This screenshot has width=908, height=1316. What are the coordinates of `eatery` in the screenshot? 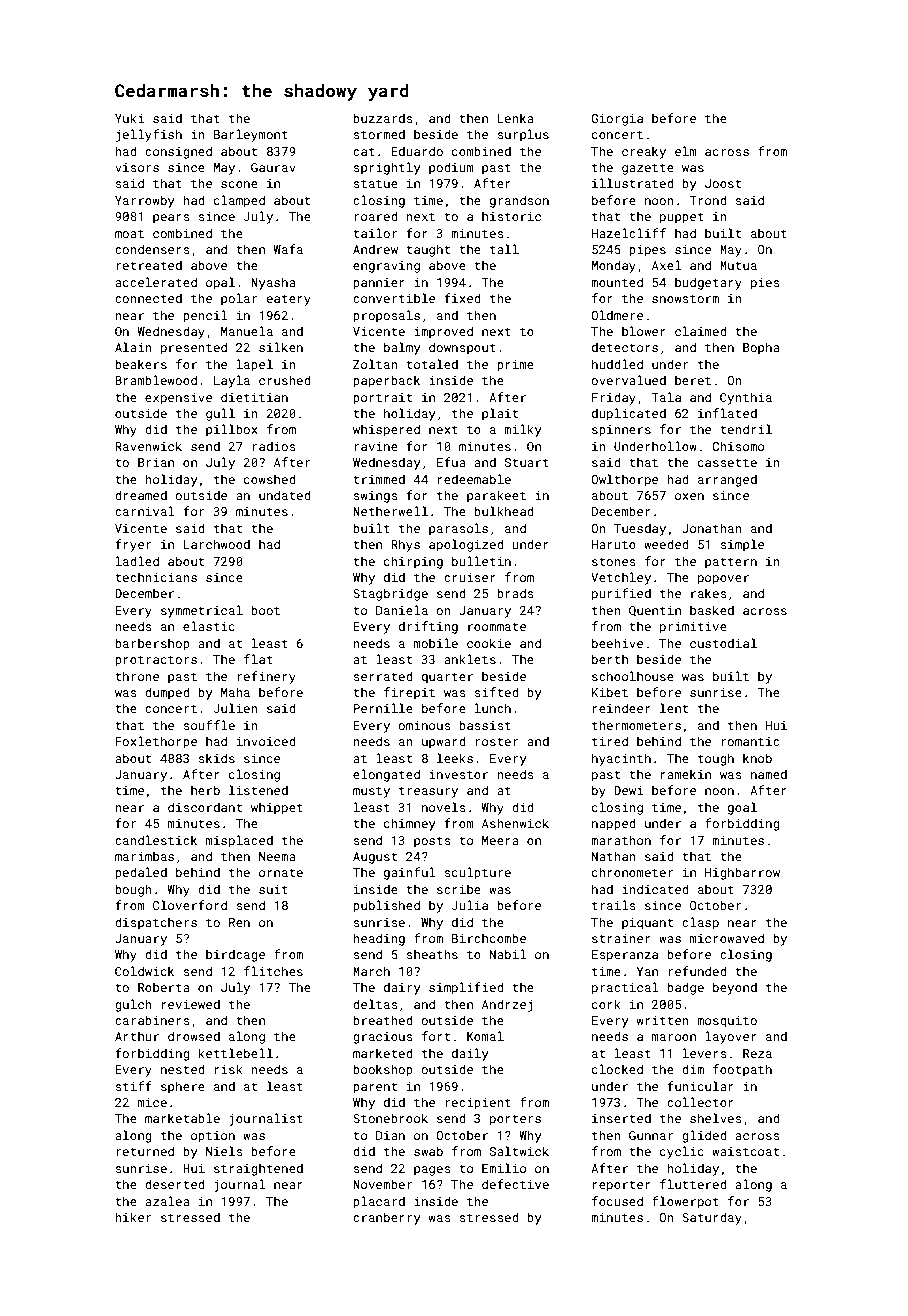 It's located at (288, 300).
